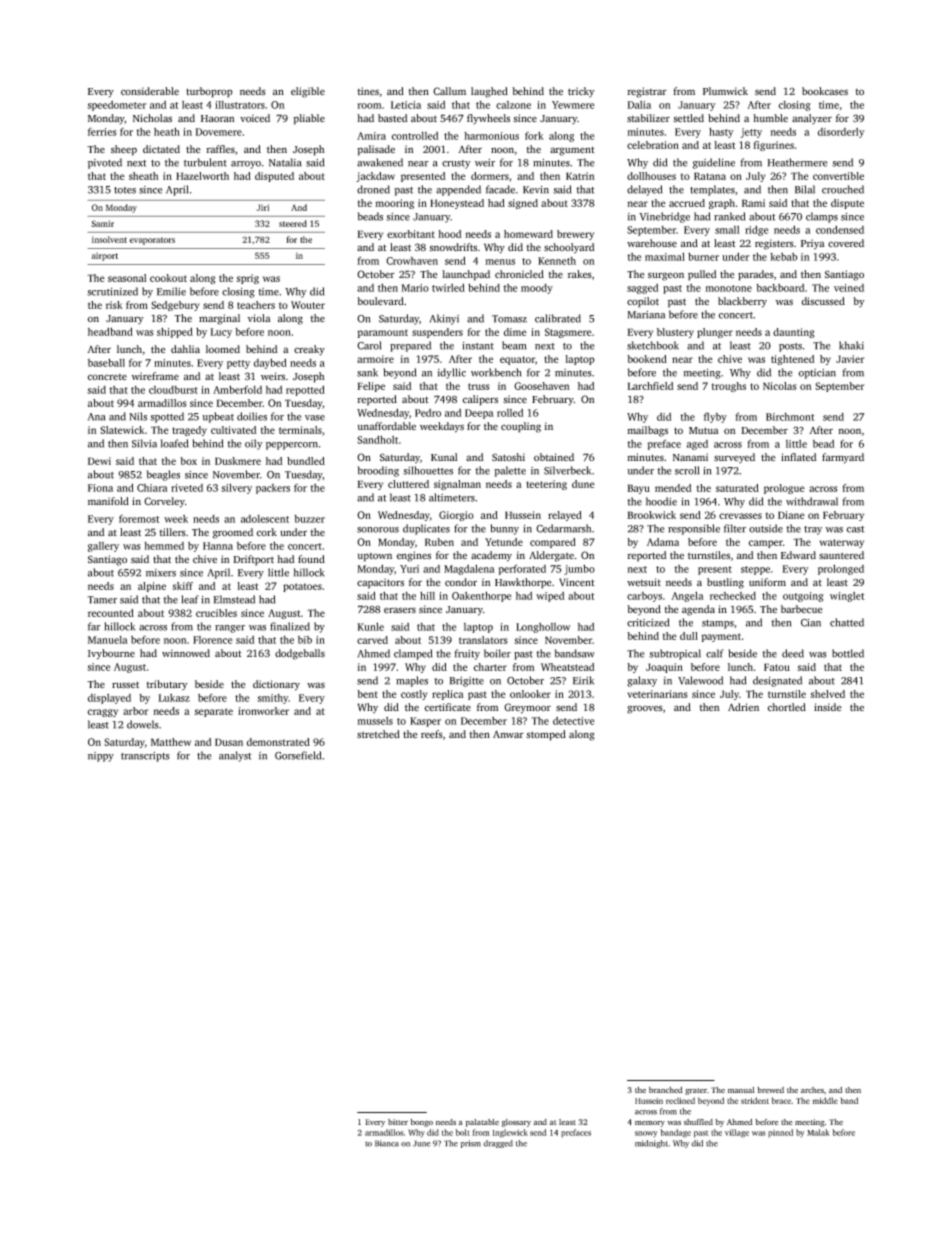  I want to click on Florence, so click(212, 640).
